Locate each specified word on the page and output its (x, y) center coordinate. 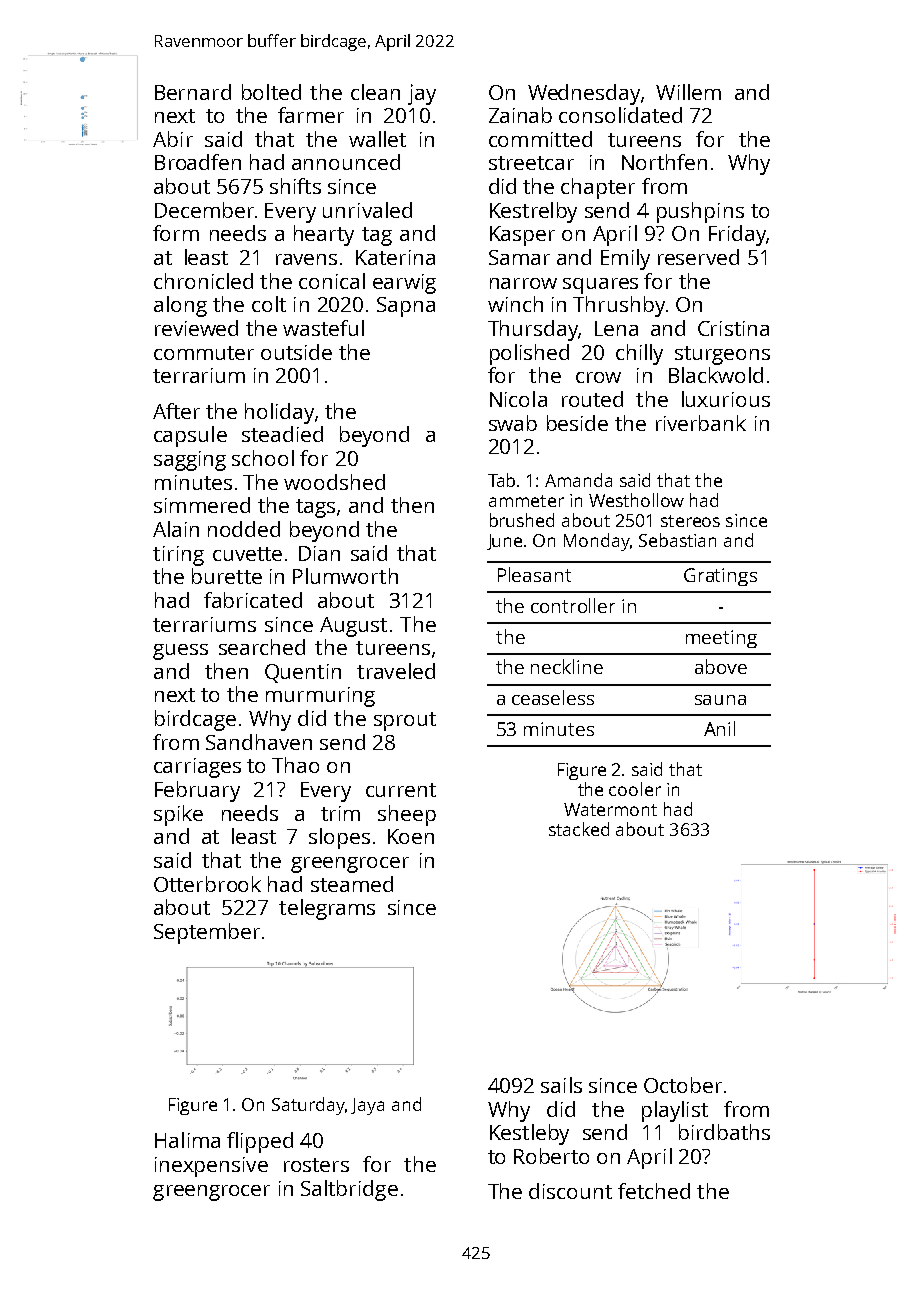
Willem (688, 92)
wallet (377, 139)
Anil (719, 728)
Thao (295, 765)
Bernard (193, 92)
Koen (411, 836)
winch (515, 304)
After (176, 411)
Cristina (733, 328)
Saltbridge (349, 1190)
